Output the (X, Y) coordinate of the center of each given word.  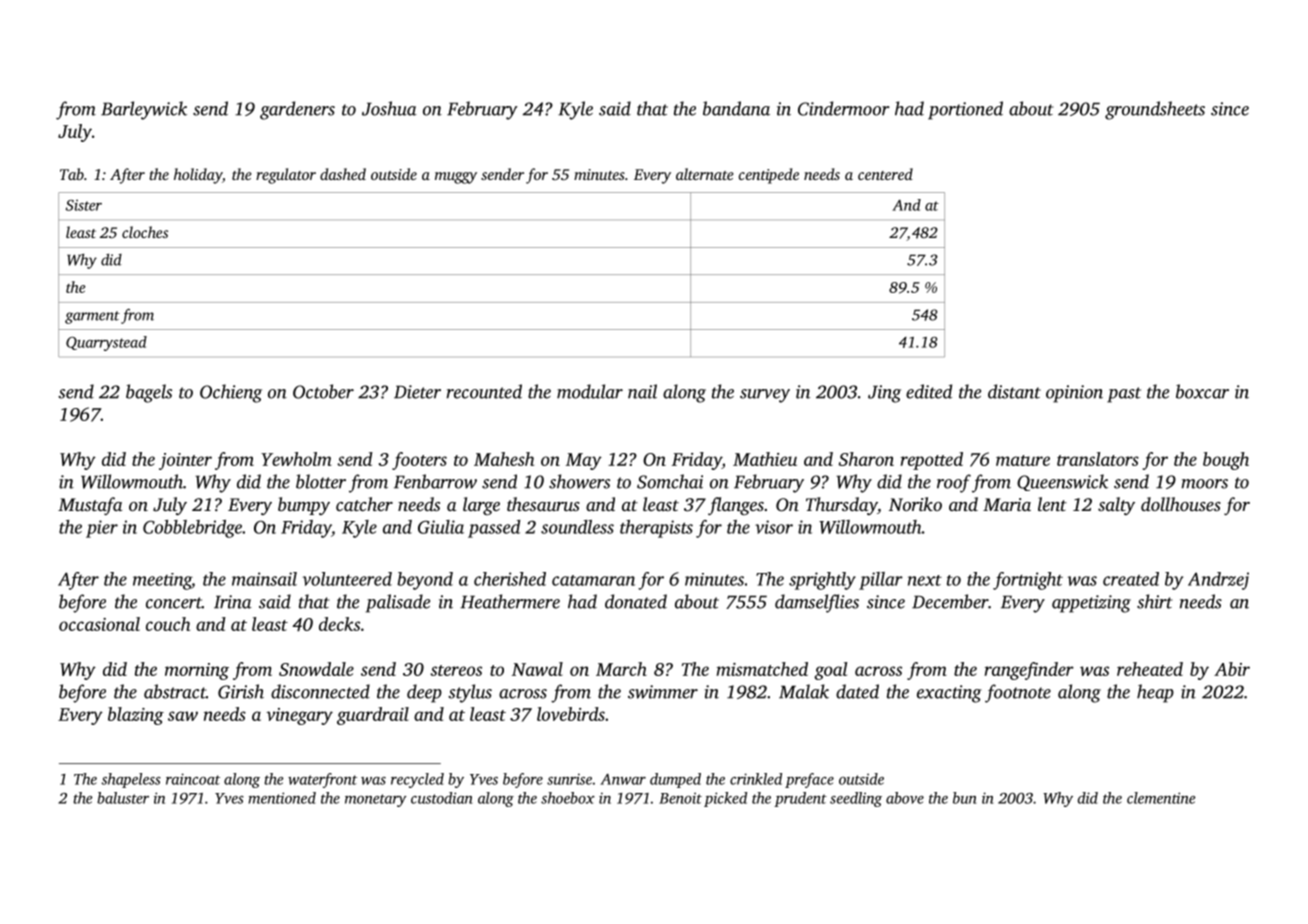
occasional (99, 624)
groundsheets (1155, 110)
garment (92, 317)
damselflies (817, 603)
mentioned (282, 798)
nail (642, 391)
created (1131, 579)
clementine (1161, 798)
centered (885, 174)
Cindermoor (844, 108)
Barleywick (144, 110)
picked (725, 799)
